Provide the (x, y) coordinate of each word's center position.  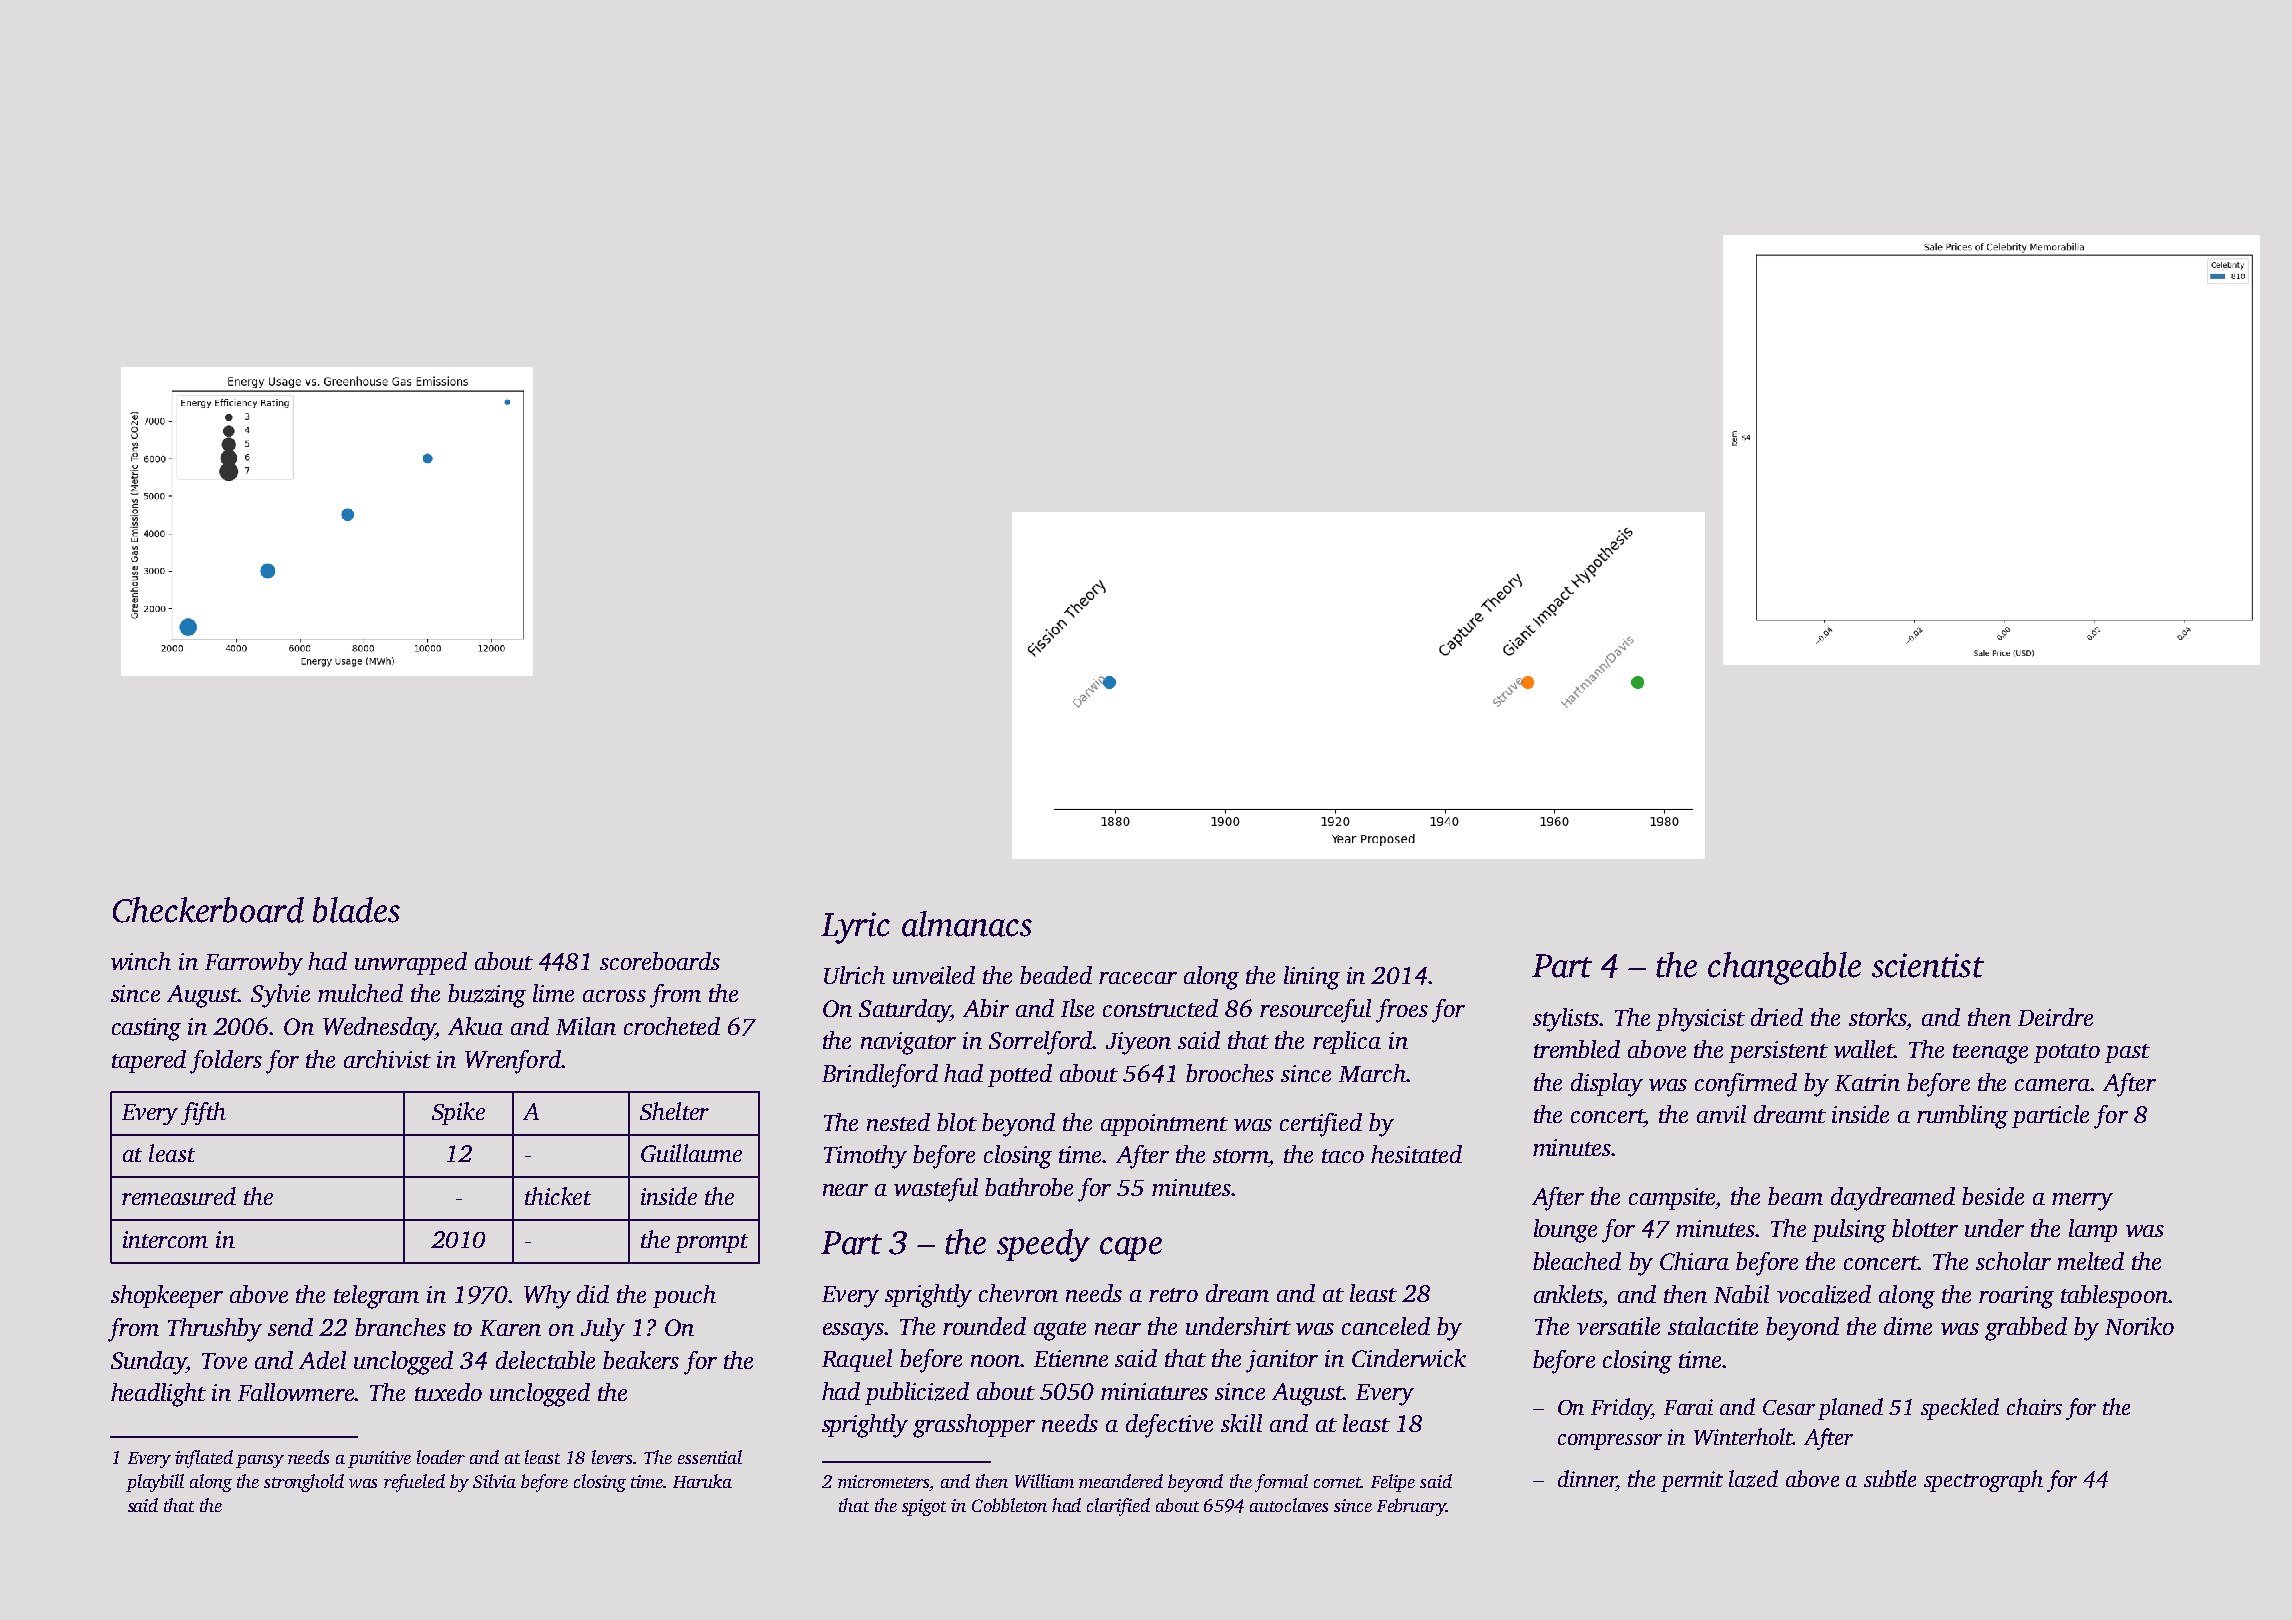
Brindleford (880, 1076)
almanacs (967, 924)
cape (1131, 1249)
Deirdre (2055, 1017)
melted (2090, 1261)
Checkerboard (208, 910)
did (593, 1294)
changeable (1784, 968)
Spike (458, 1113)
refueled (414, 1483)
